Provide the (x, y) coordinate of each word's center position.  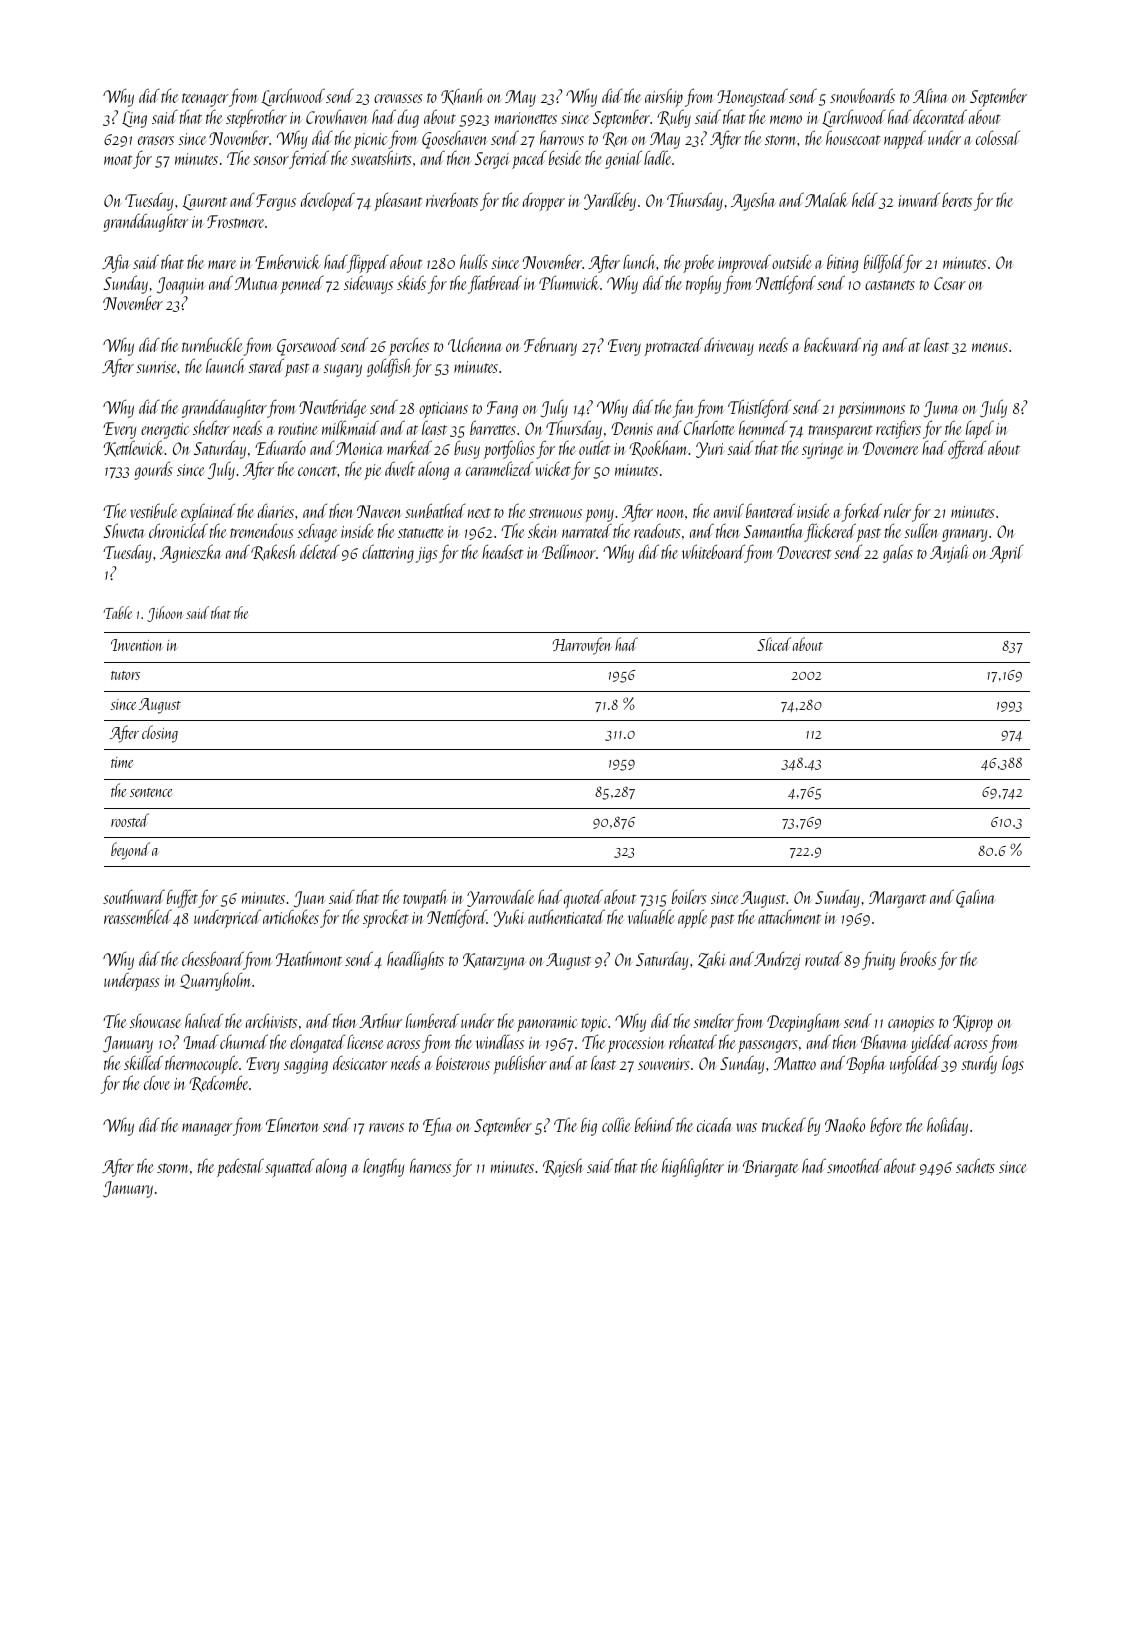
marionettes (526, 118)
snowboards (862, 95)
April (1007, 554)
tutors (125, 675)
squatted (289, 1168)
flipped (368, 263)
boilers (689, 896)
